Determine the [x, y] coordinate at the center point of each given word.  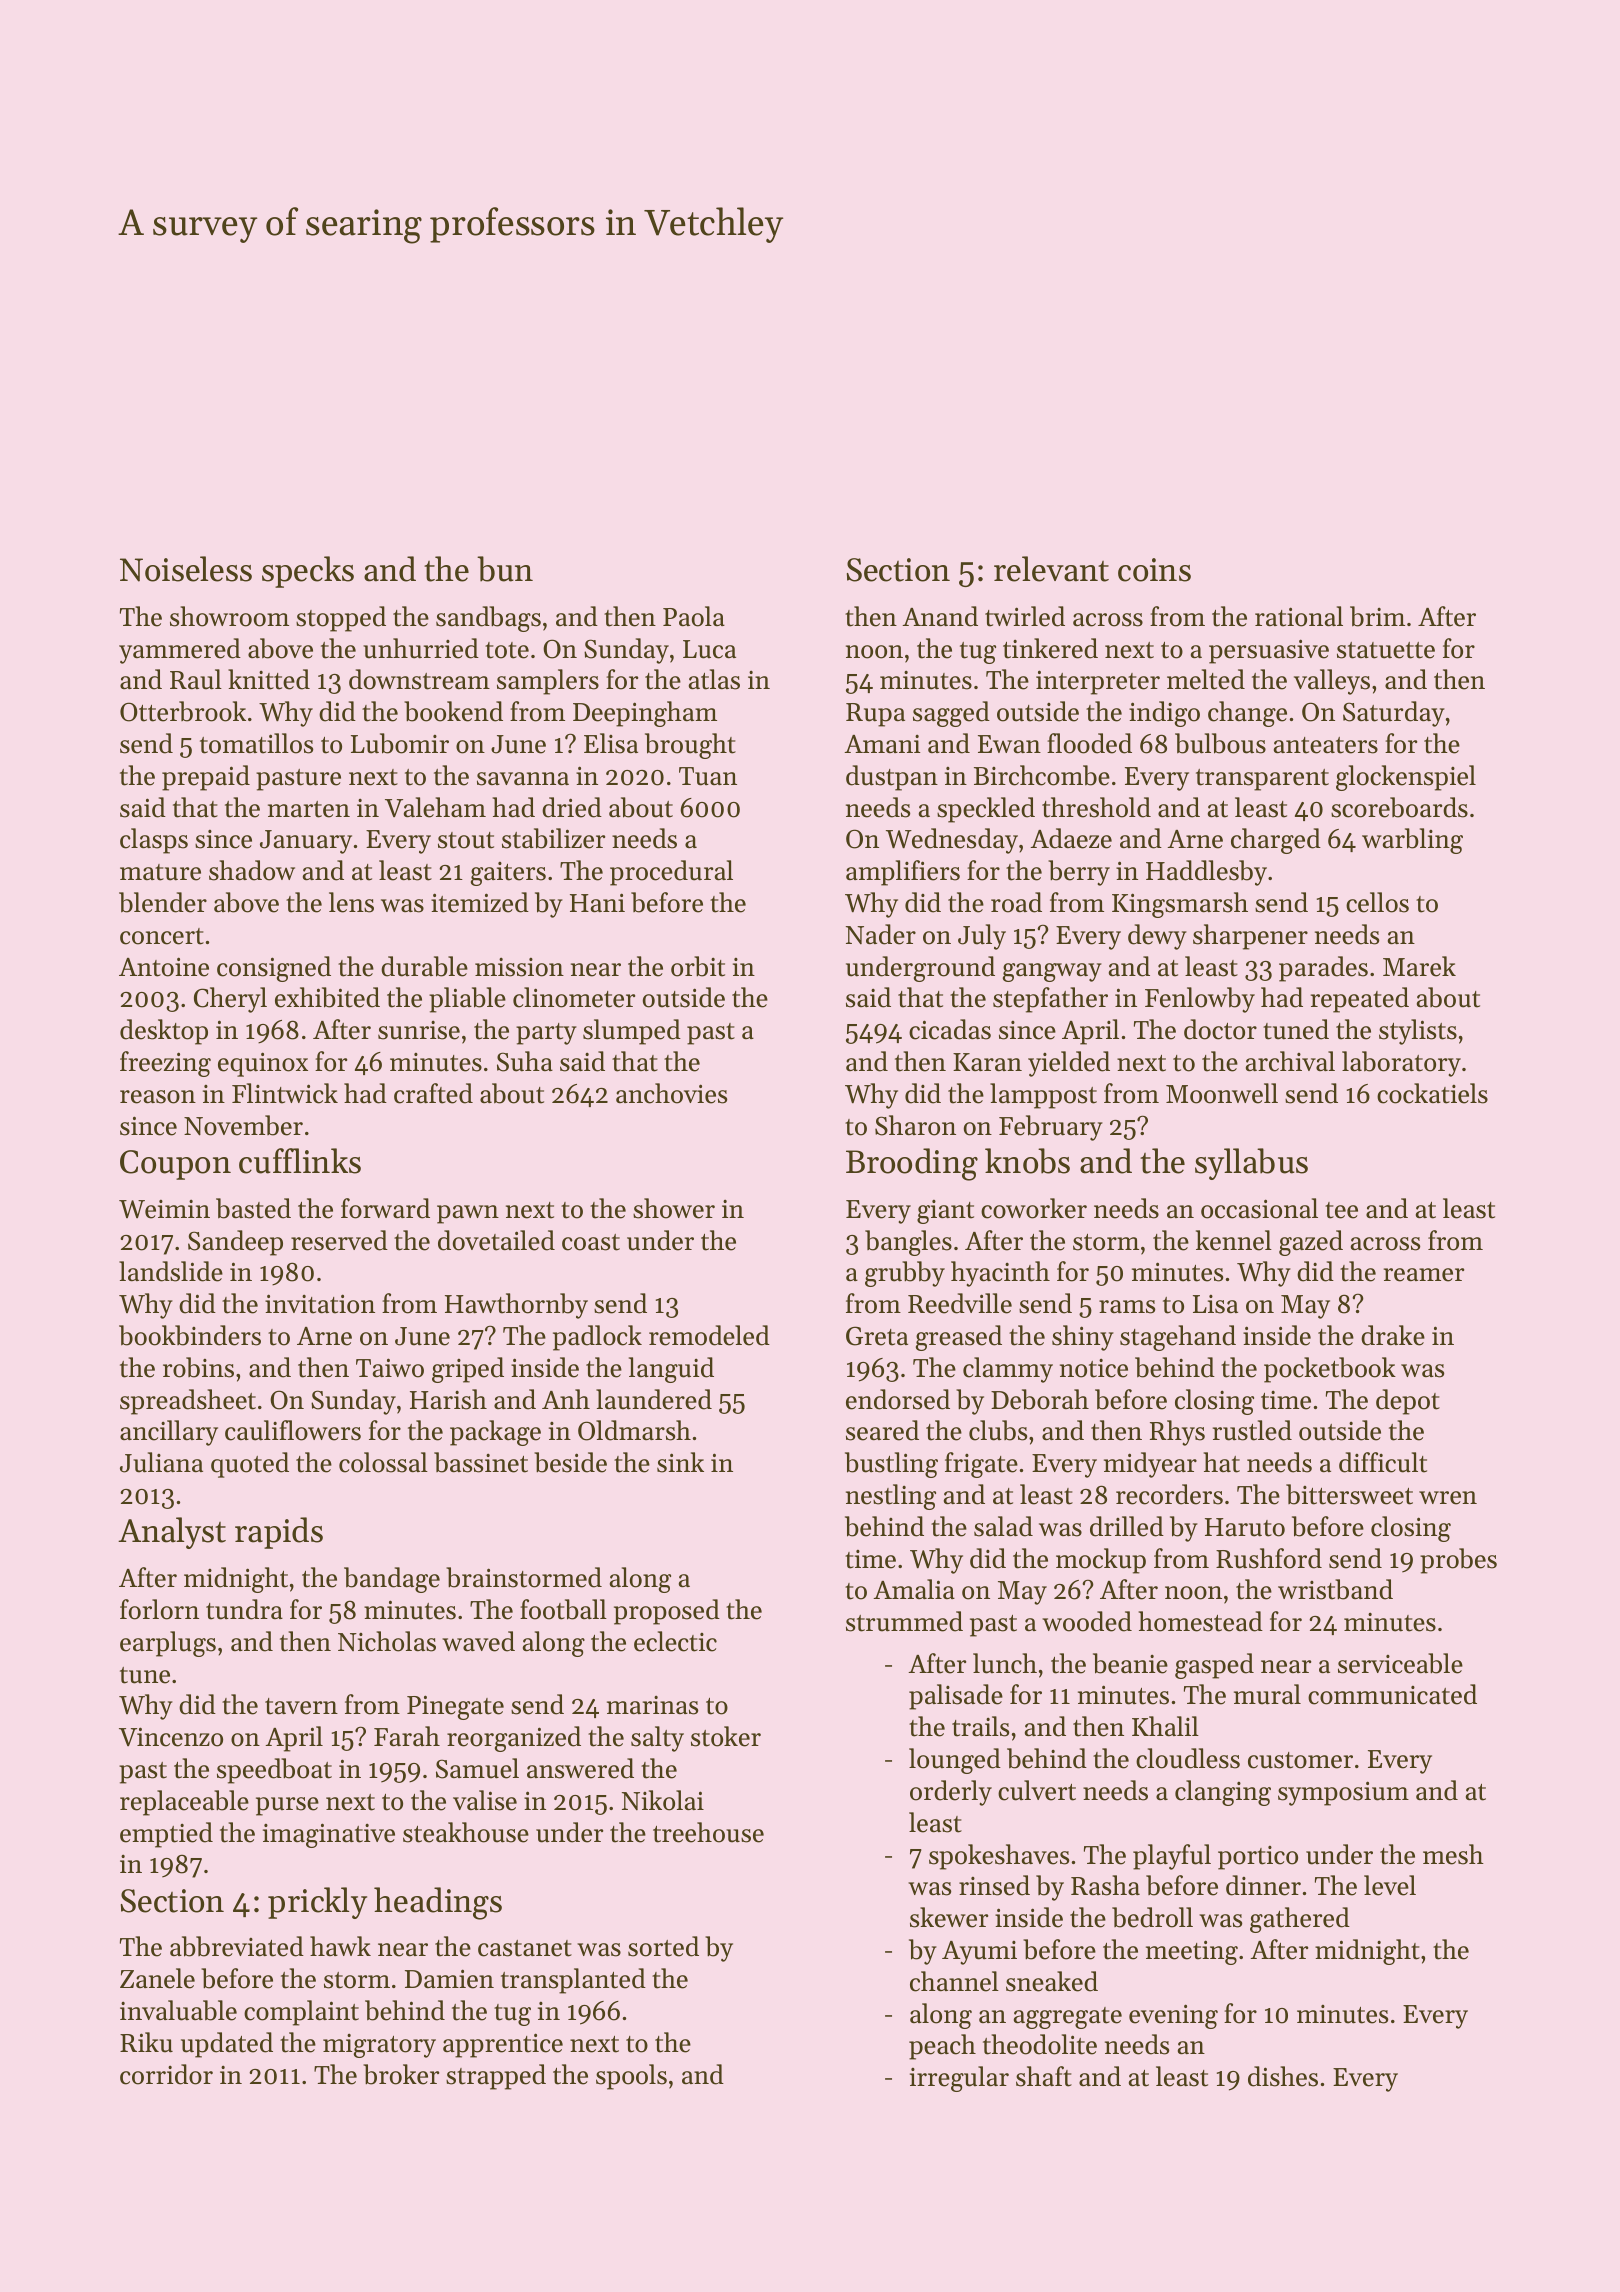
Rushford [1269, 1558]
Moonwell [1222, 1093]
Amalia [914, 1589]
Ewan [1009, 744]
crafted [433, 1093]
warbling [1412, 841]
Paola [694, 616]
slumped [632, 1032]
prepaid [206, 778]
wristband [1335, 1589]
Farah [407, 1736]
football [563, 1609]
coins [1154, 570]
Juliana [161, 1462]
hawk [340, 1946]
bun [505, 569]
